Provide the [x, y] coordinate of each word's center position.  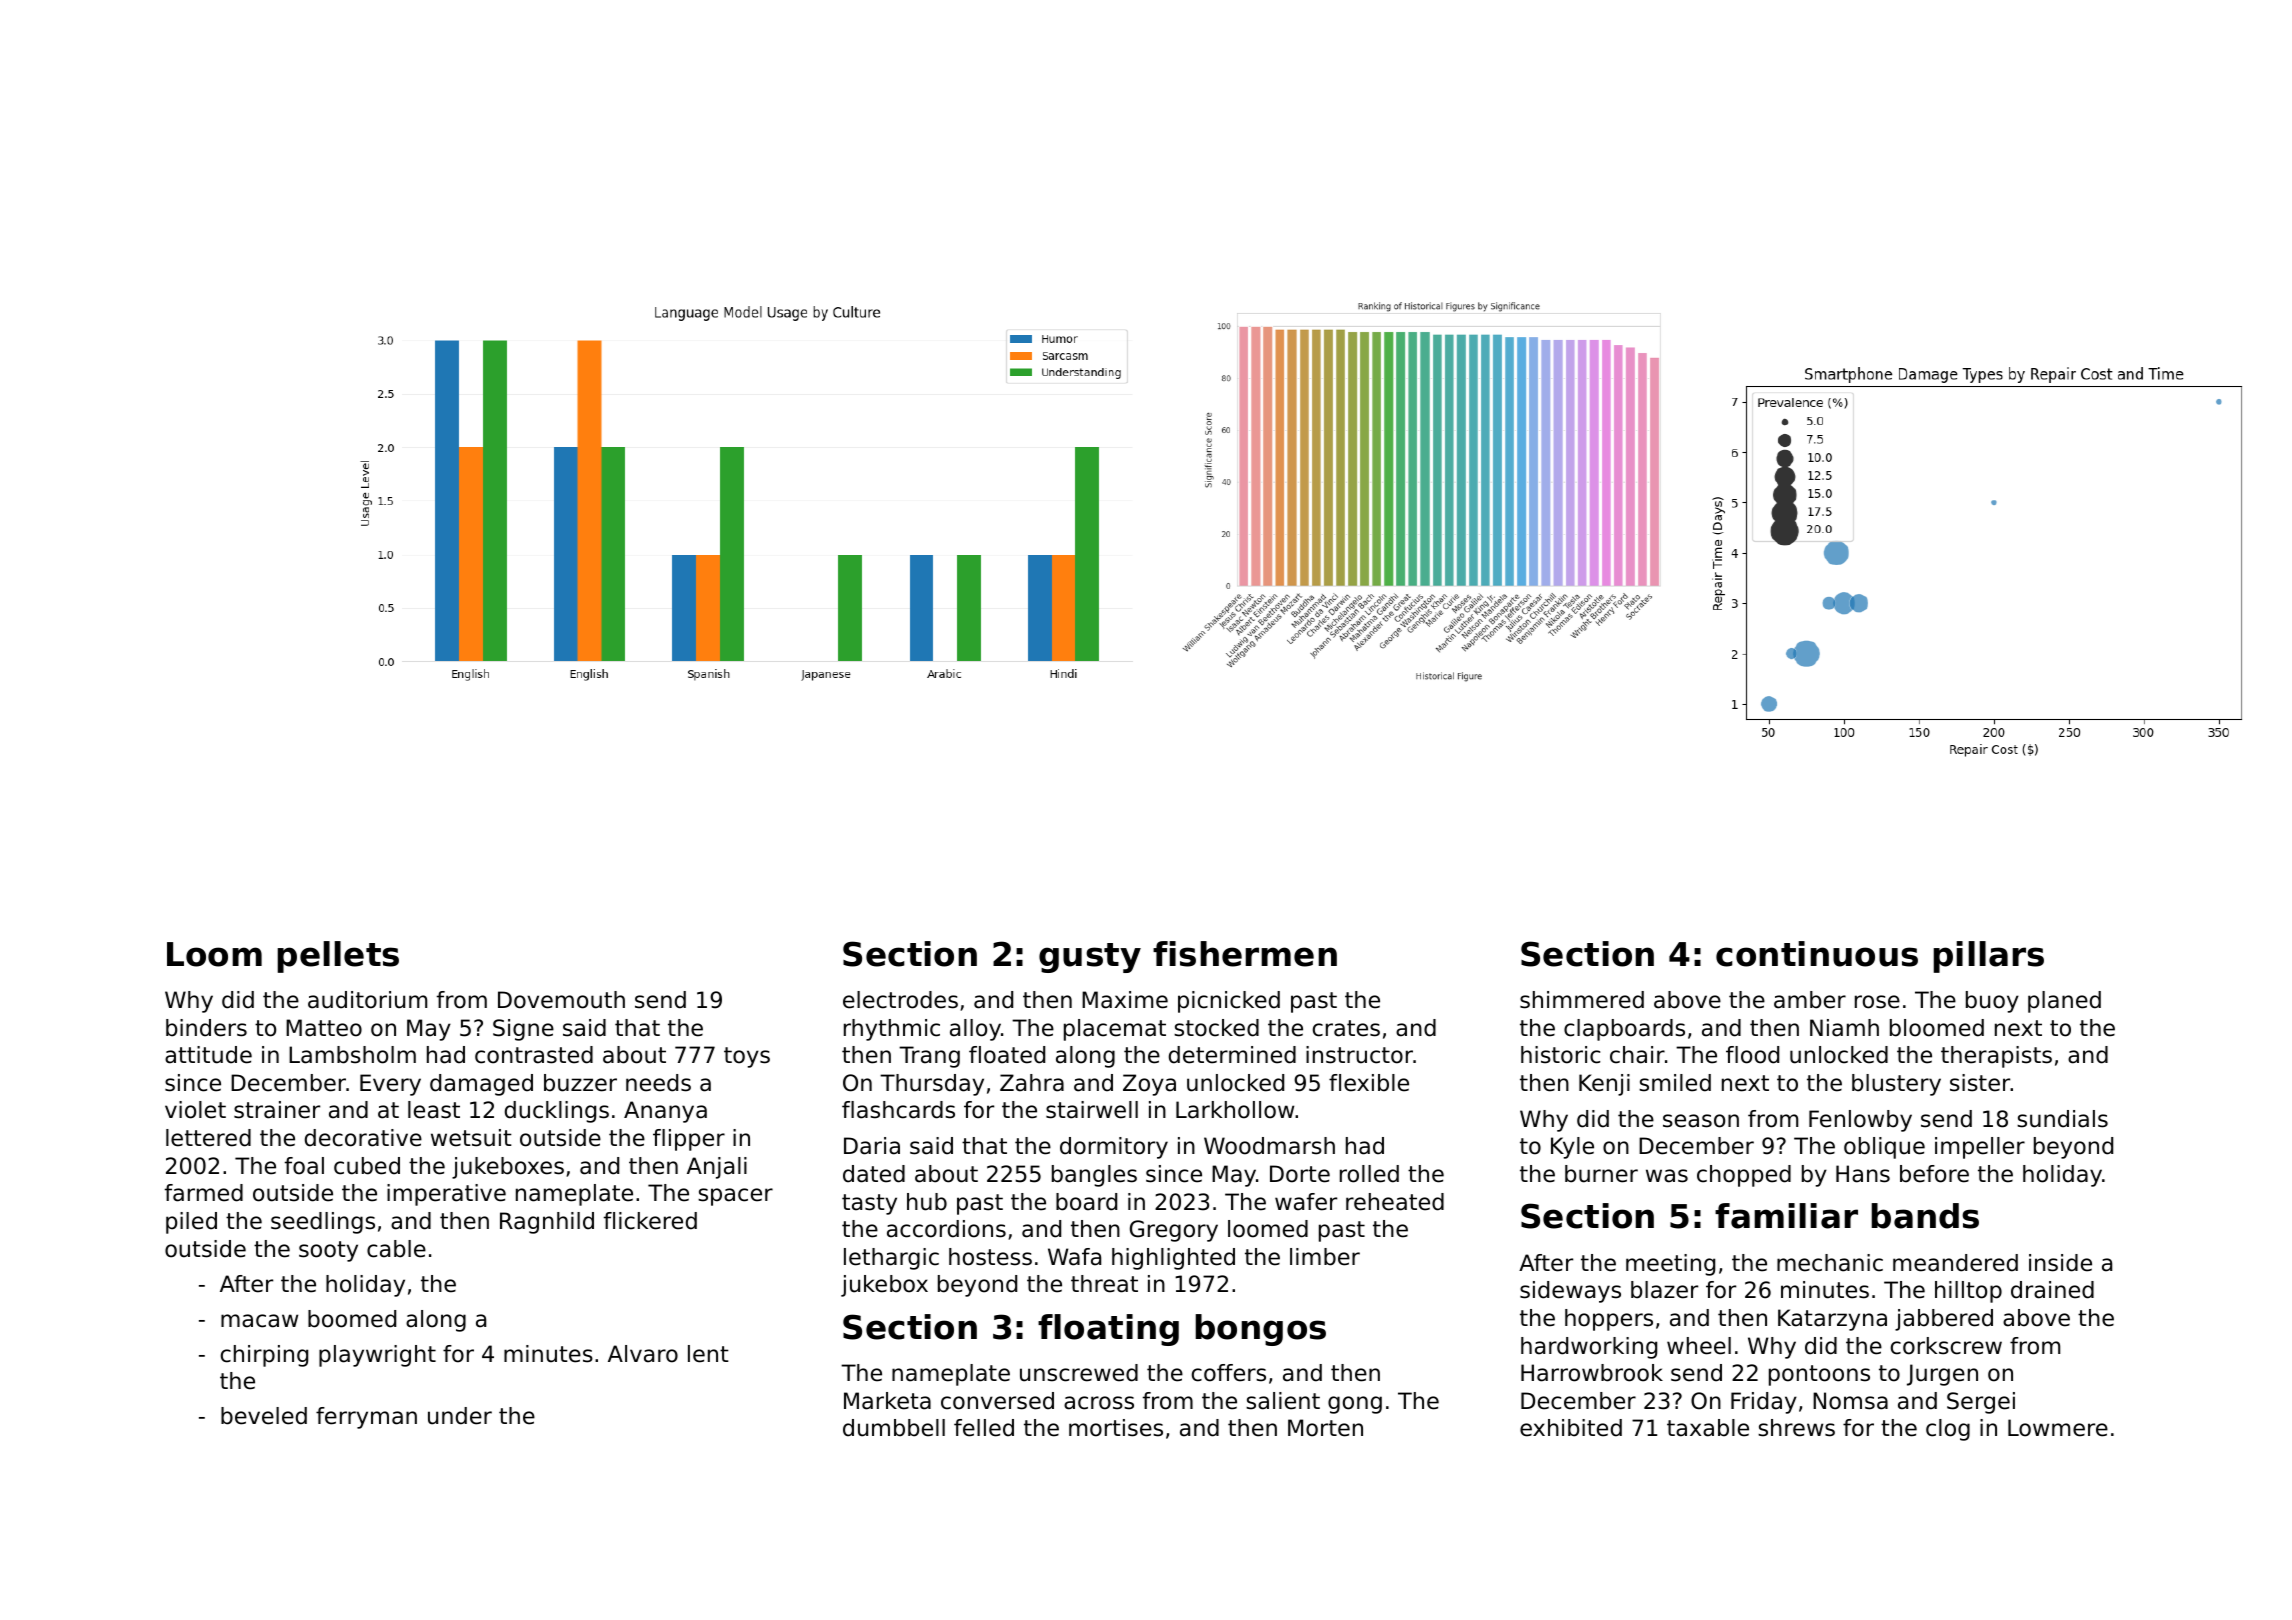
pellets [338, 957]
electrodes [900, 1000]
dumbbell [894, 1428]
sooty [328, 1251]
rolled [1369, 1174]
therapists [1996, 1057]
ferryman [366, 1418]
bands [1925, 1216]
